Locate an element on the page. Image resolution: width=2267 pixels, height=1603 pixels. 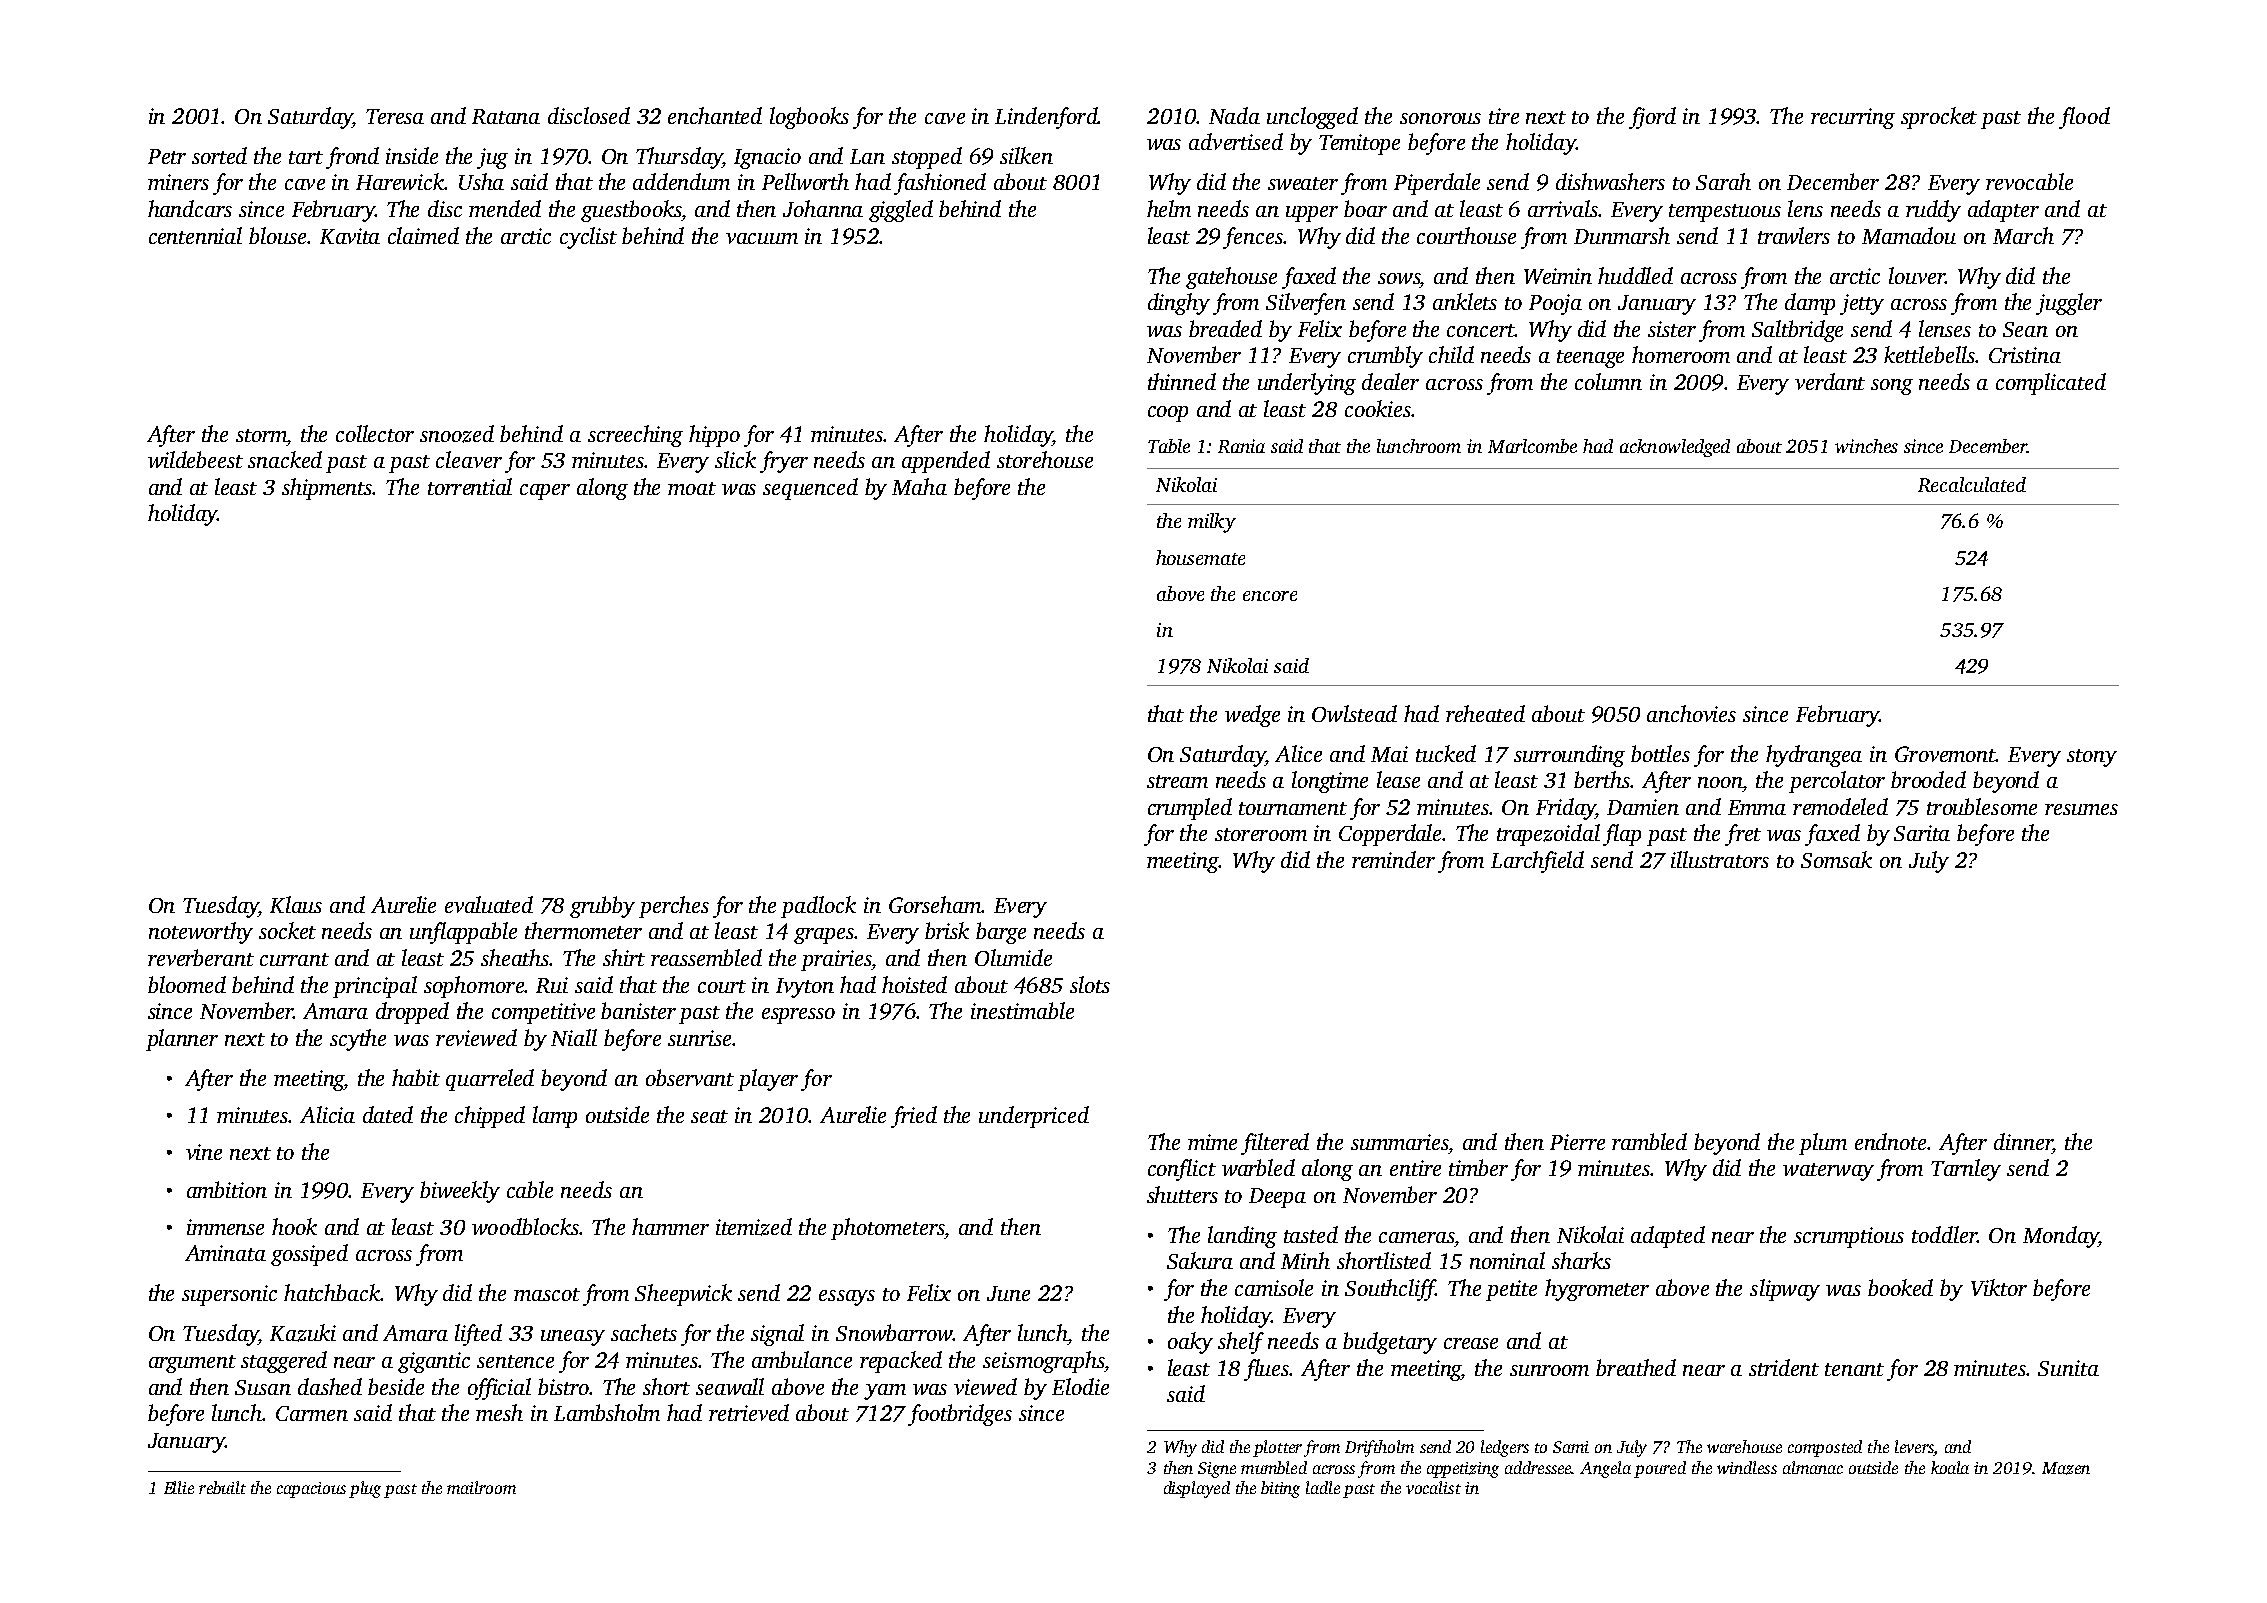
Recalculated is located at coordinates (1972, 484).
